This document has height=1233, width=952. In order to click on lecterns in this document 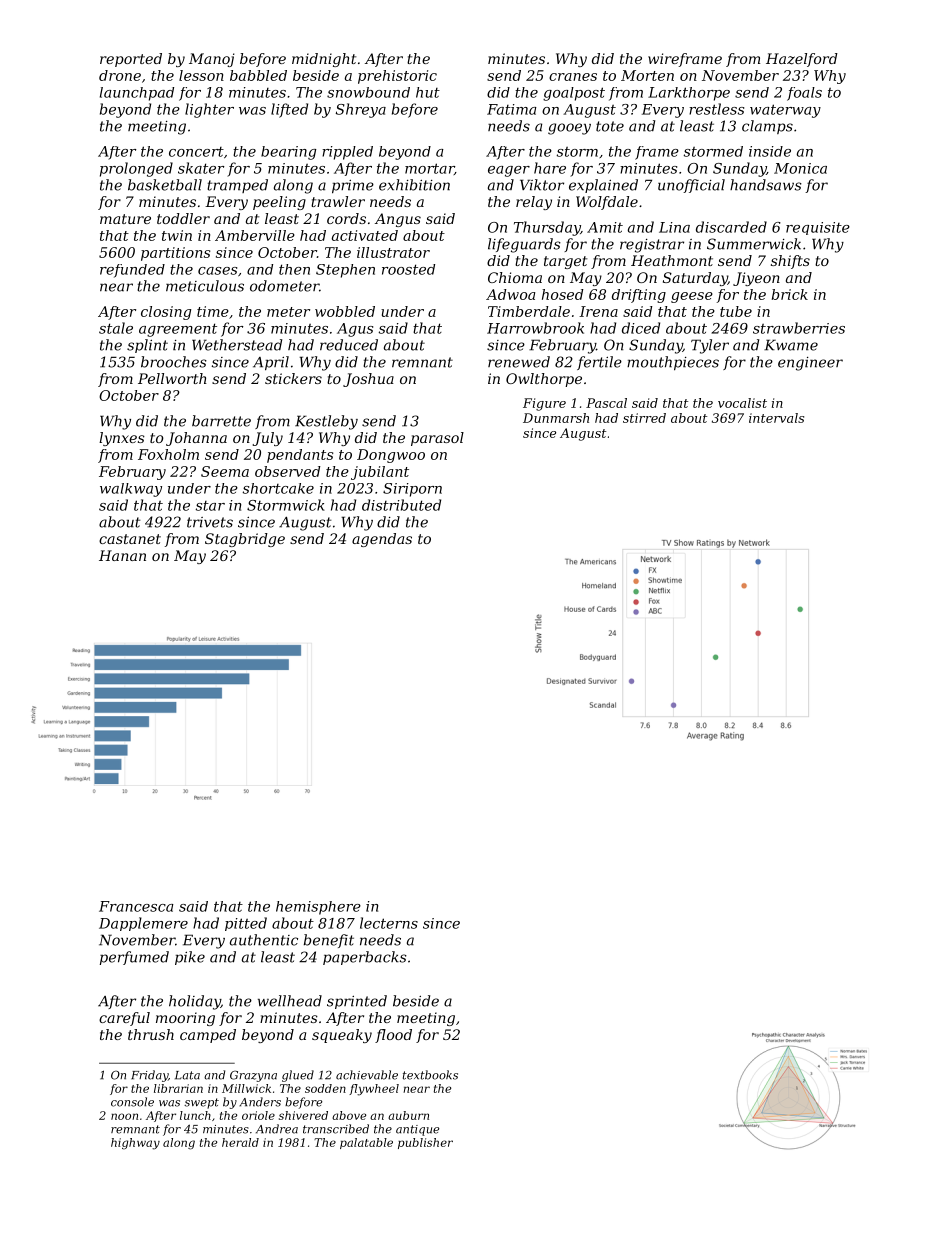, I will do `click(389, 923)`.
